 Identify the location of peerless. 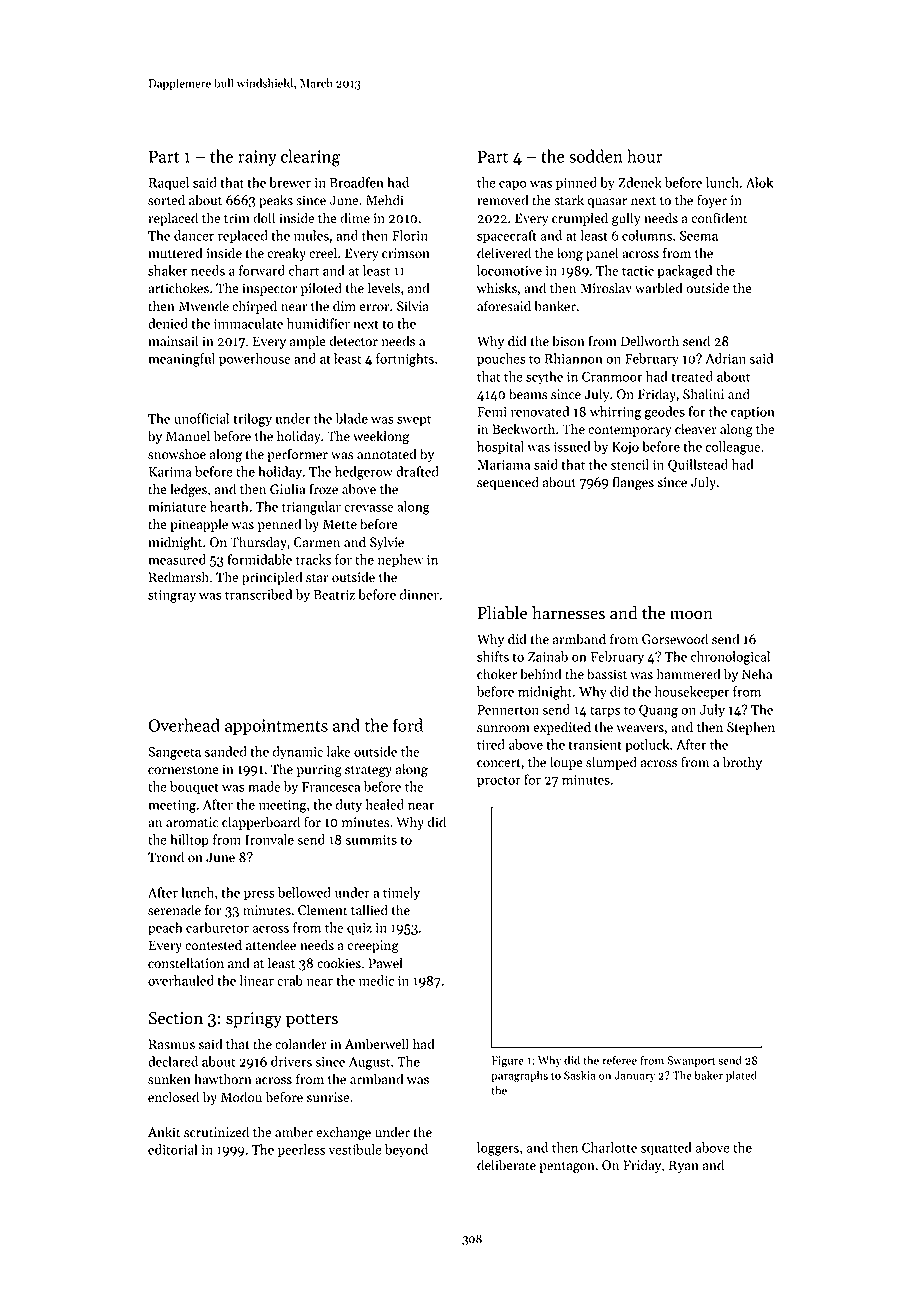
(301, 1151).
